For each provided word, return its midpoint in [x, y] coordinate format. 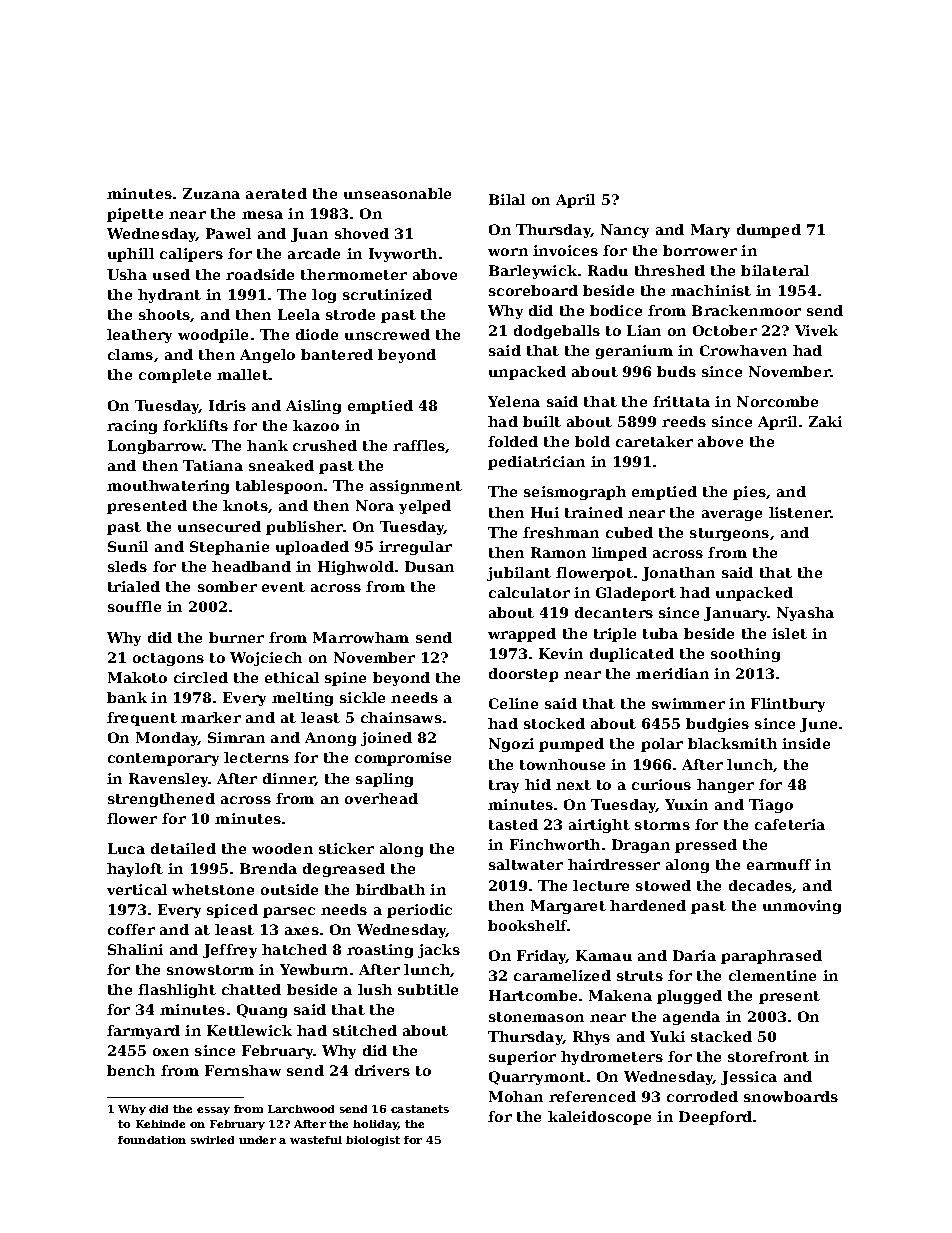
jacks [439, 951]
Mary [710, 231]
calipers [191, 255]
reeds [684, 421]
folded [513, 441]
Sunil [128, 546]
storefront [768, 1056]
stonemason [536, 1017]
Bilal [507, 199]
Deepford [715, 1118]
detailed [183, 848]
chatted [251, 989]
